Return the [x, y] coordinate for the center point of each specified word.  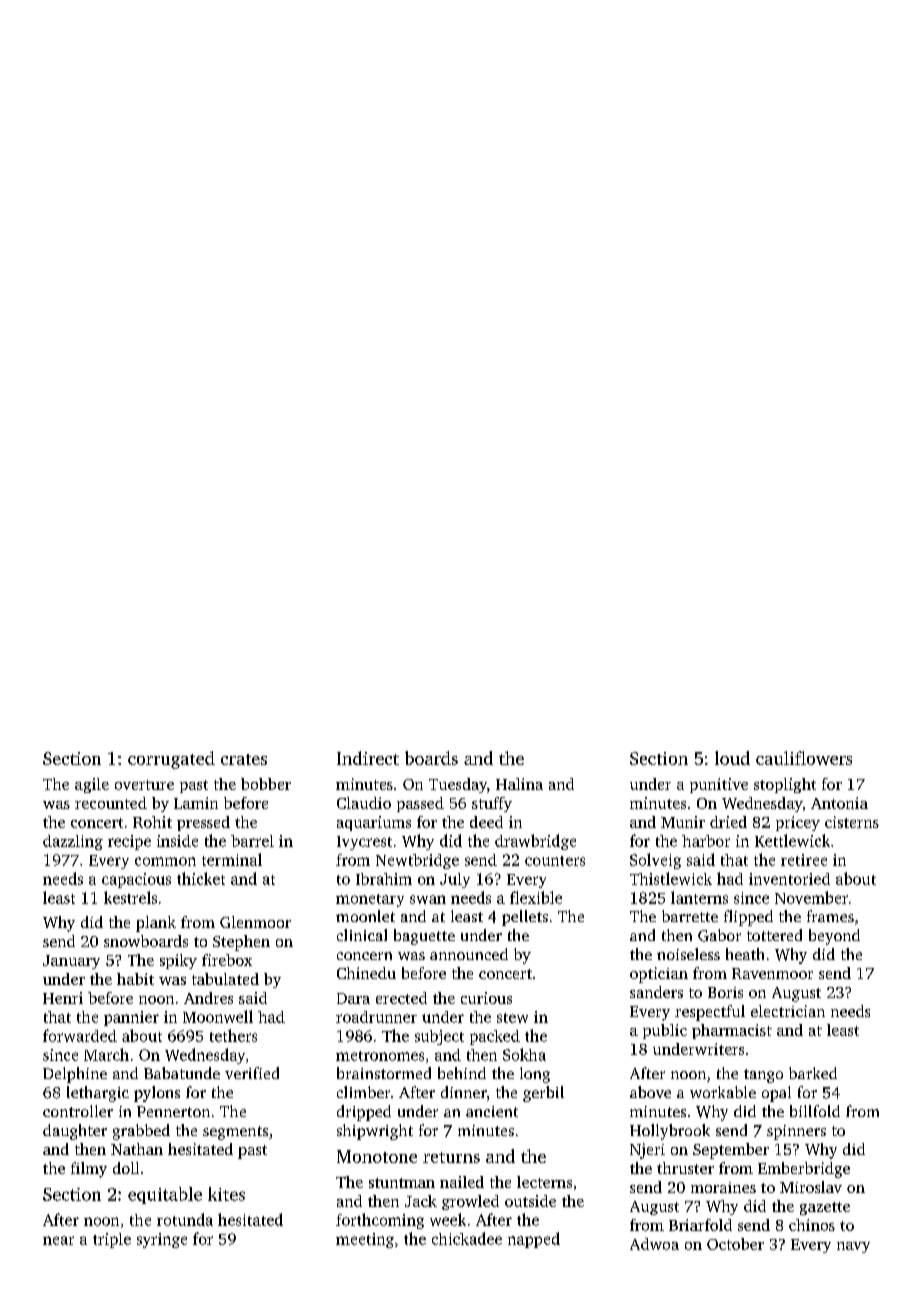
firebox [227, 960]
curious [486, 998]
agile [92, 785]
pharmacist [732, 1031]
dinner [464, 1092]
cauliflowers [804, 758]
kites [226, 1194]
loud [732, 758]
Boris [725, 992]
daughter [75, 1132]
